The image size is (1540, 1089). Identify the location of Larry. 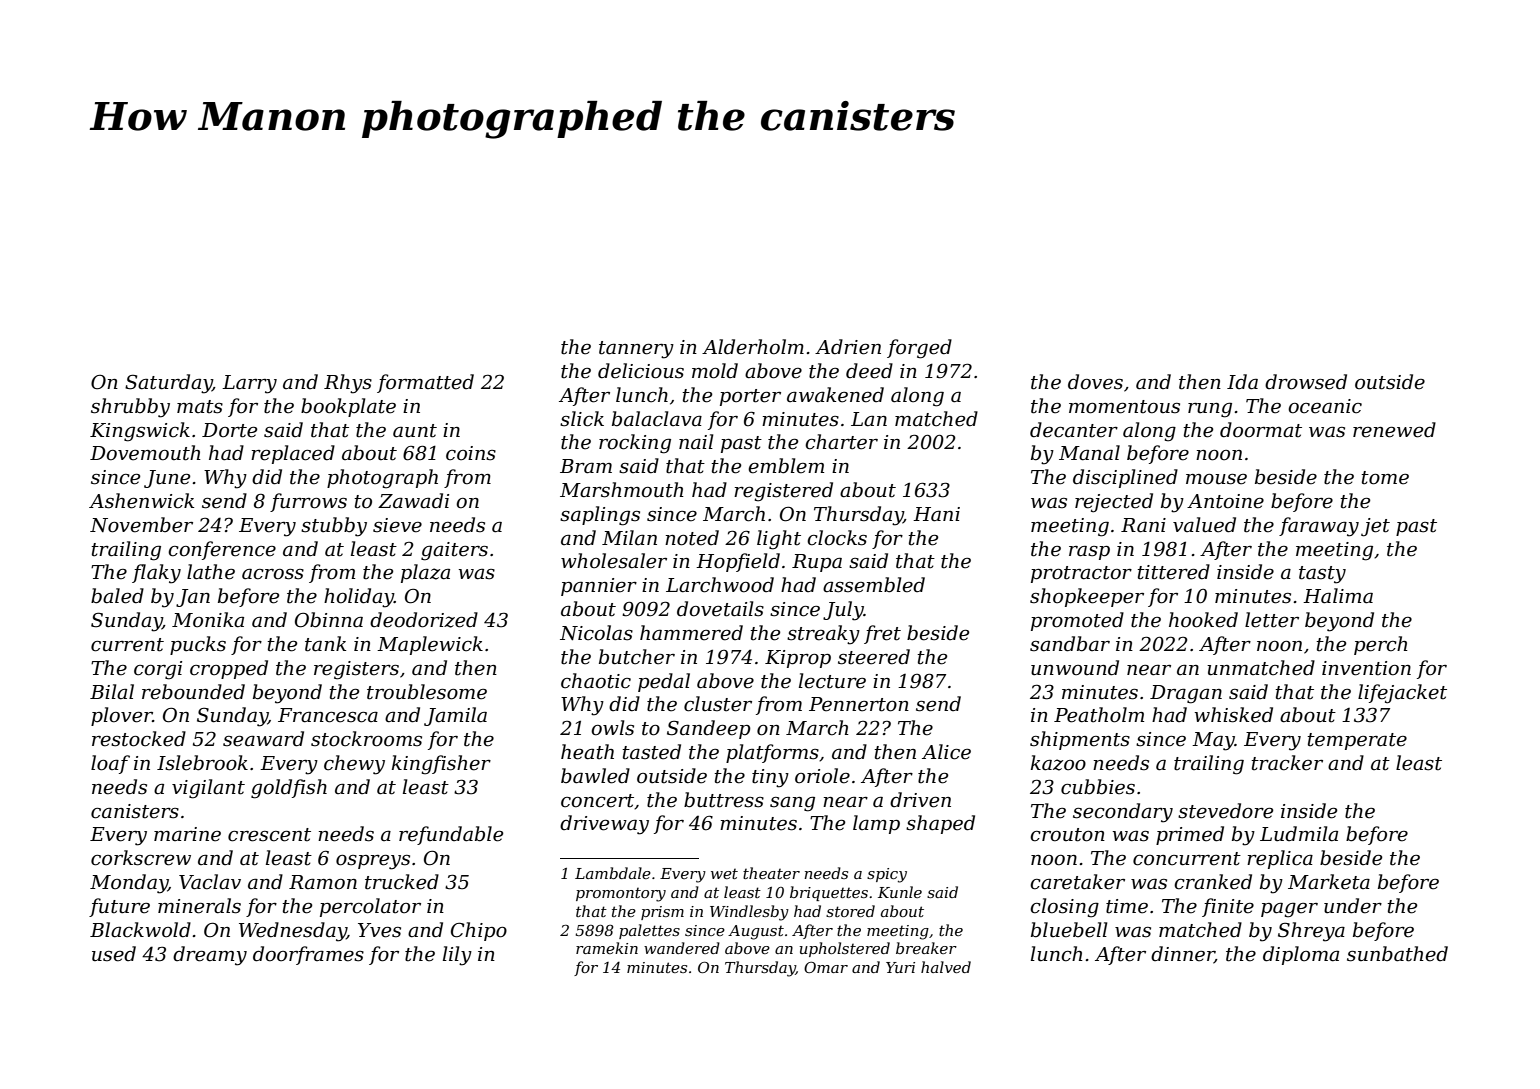
(249, 384).
